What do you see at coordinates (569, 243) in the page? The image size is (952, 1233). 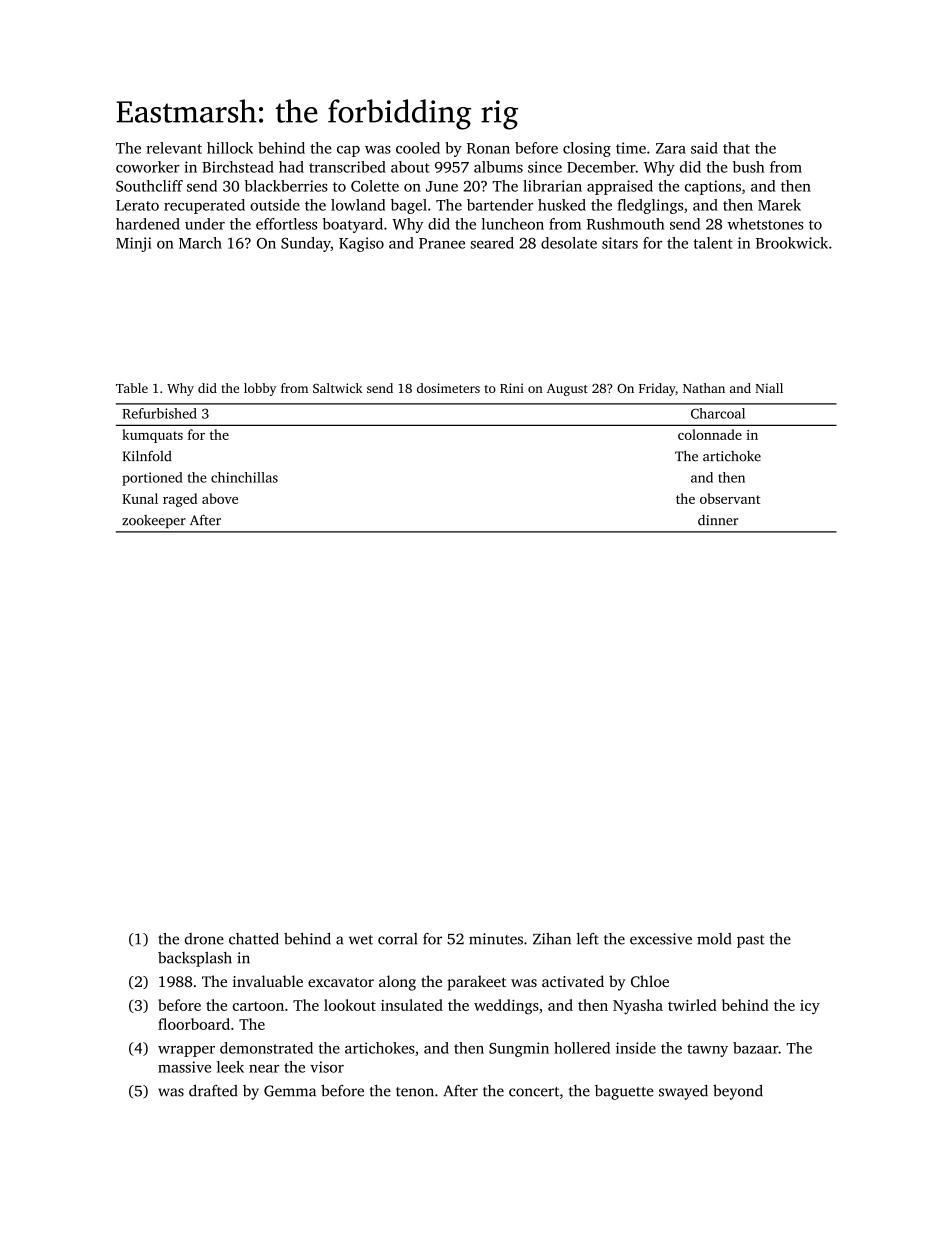 I see `desolate` at bounding box center [569, 243].
